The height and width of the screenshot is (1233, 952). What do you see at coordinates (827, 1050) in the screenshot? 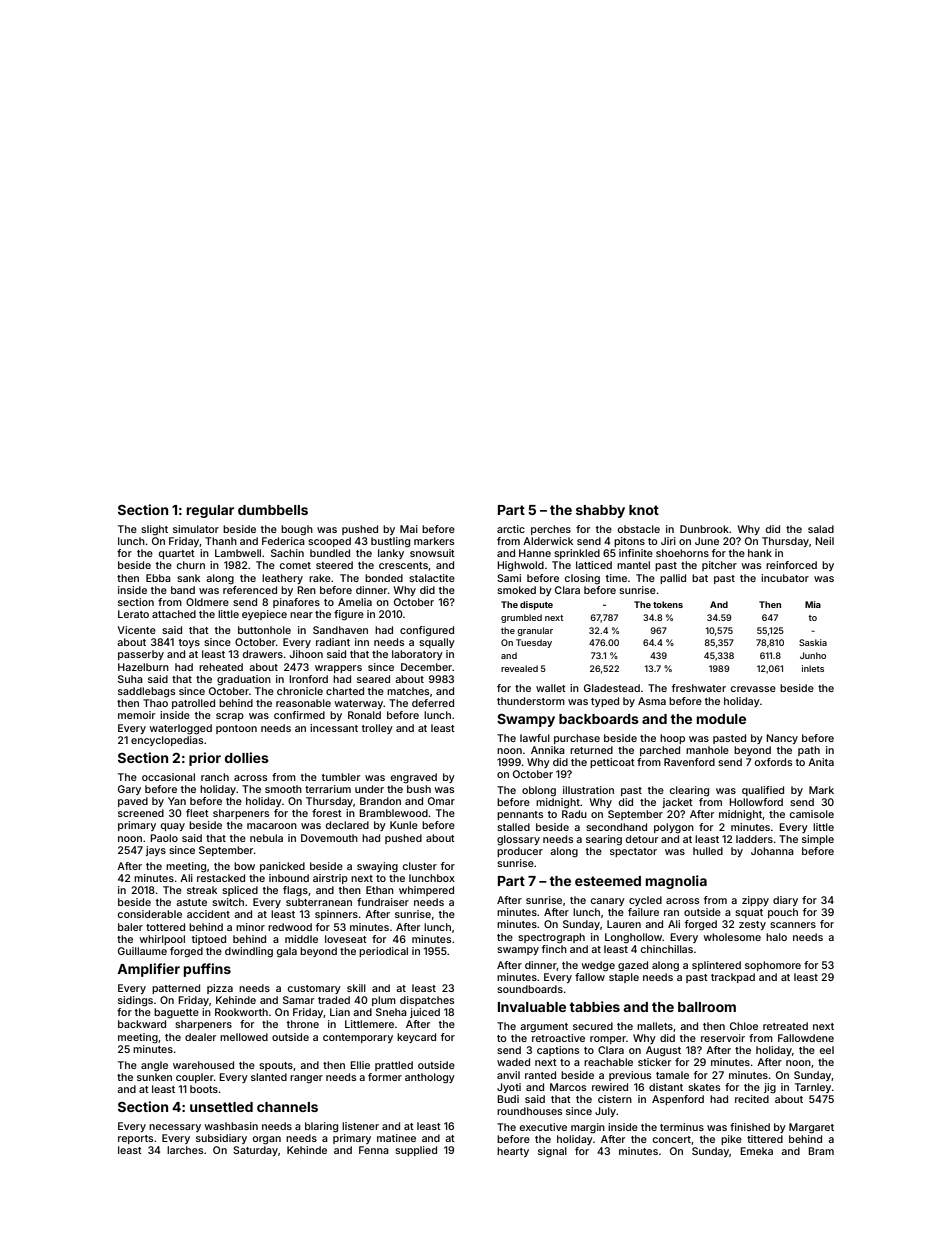
I see `eel` at bounding box center [827, 1050].
